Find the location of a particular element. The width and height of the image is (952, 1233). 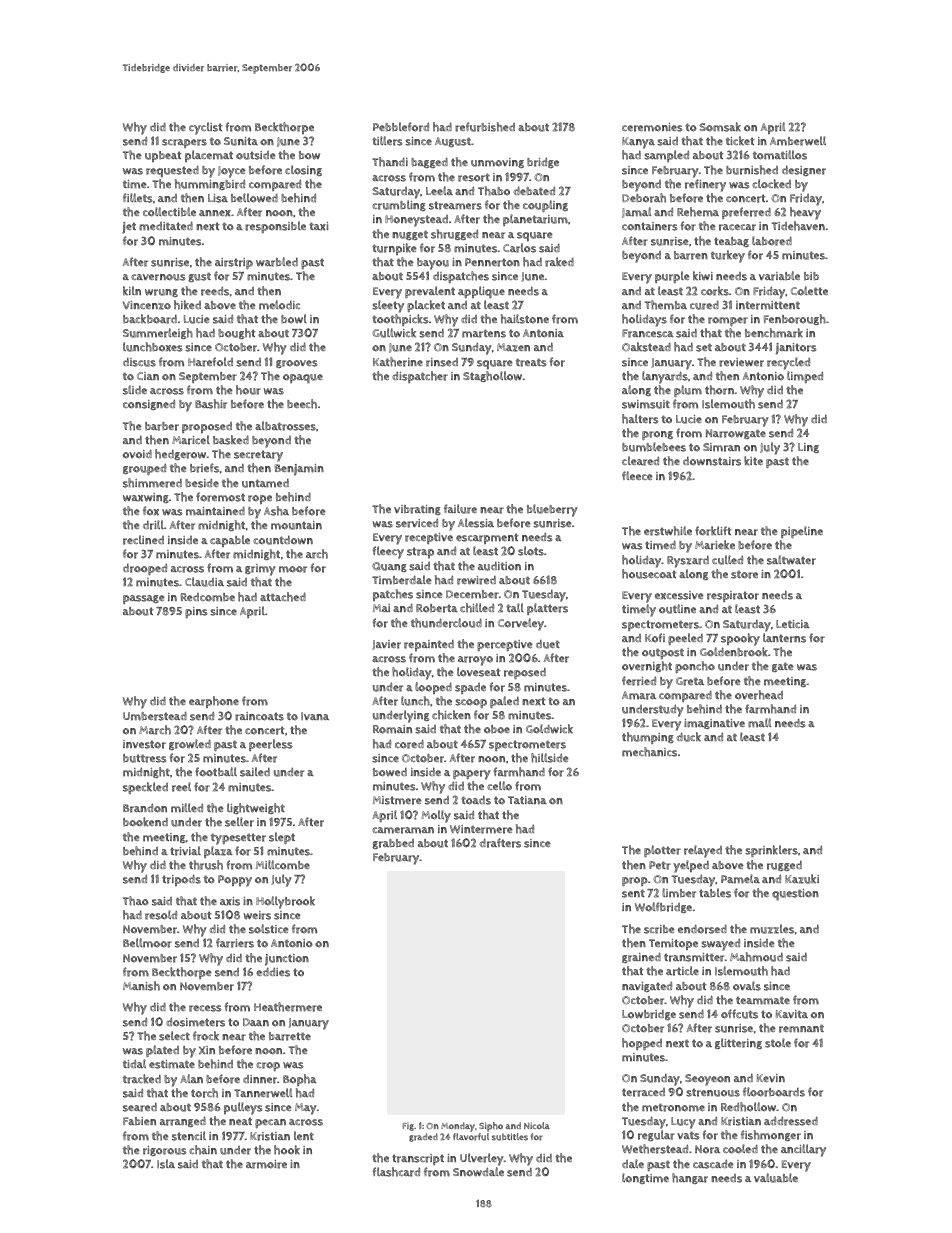

cameraman is located at coordinates (403, 830).
